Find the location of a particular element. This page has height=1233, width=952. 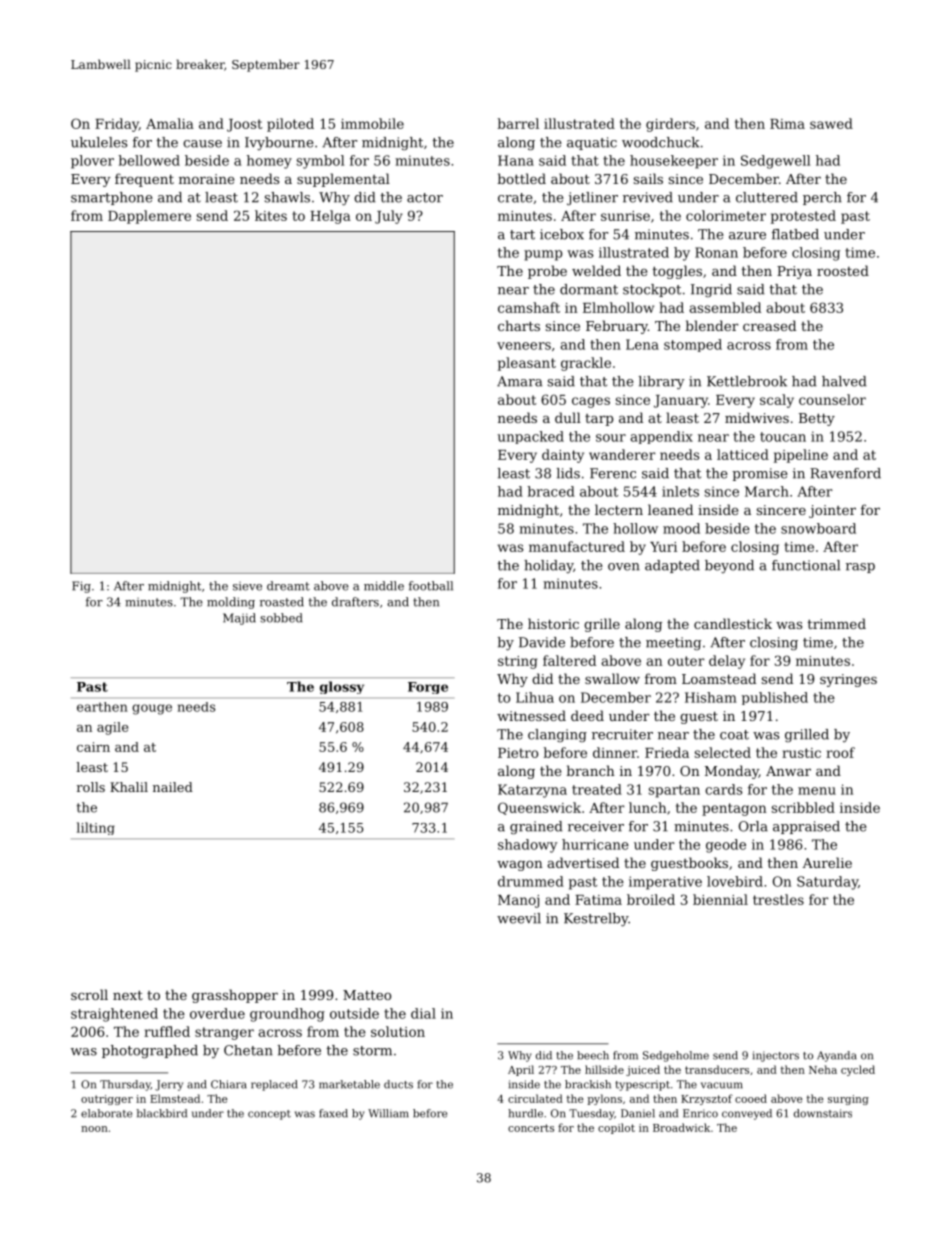

Frieda is located at coordinates (667, 752).
